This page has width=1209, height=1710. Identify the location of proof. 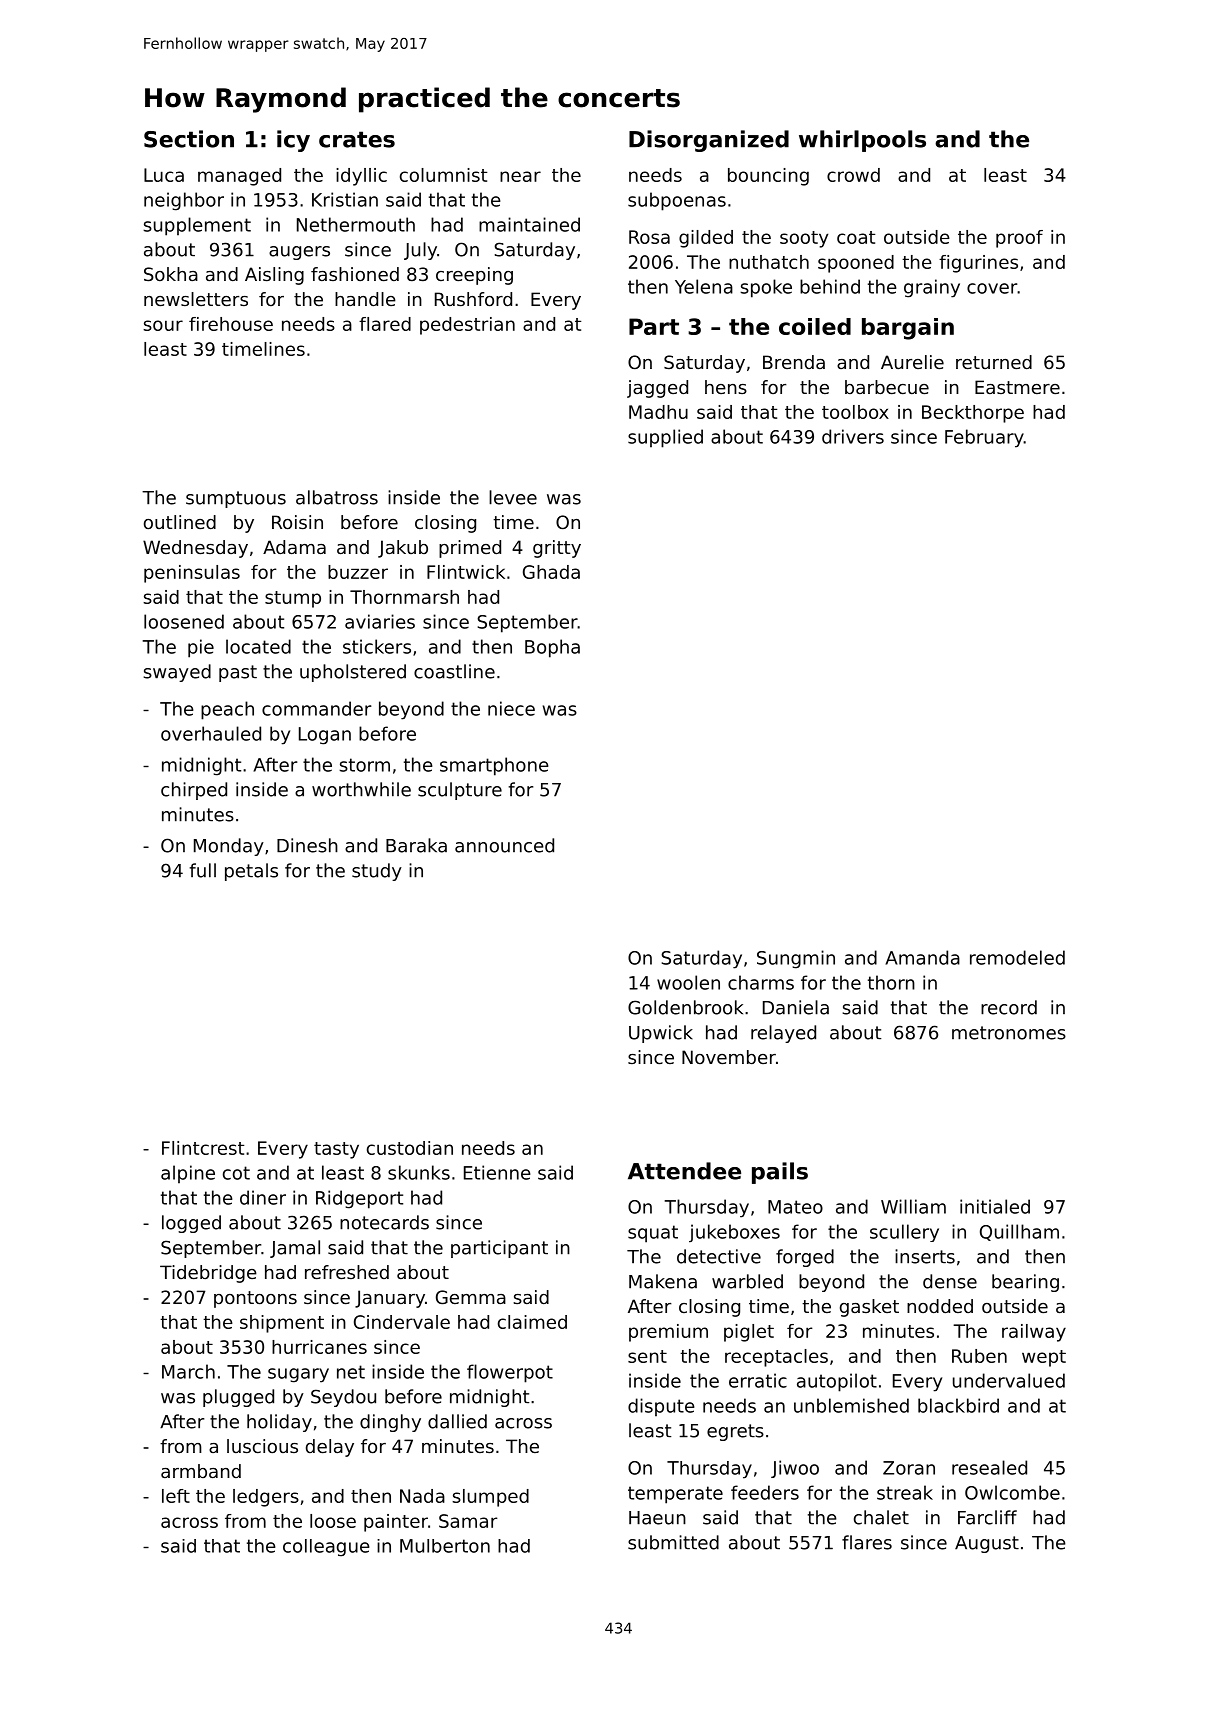
(1019, 239).
